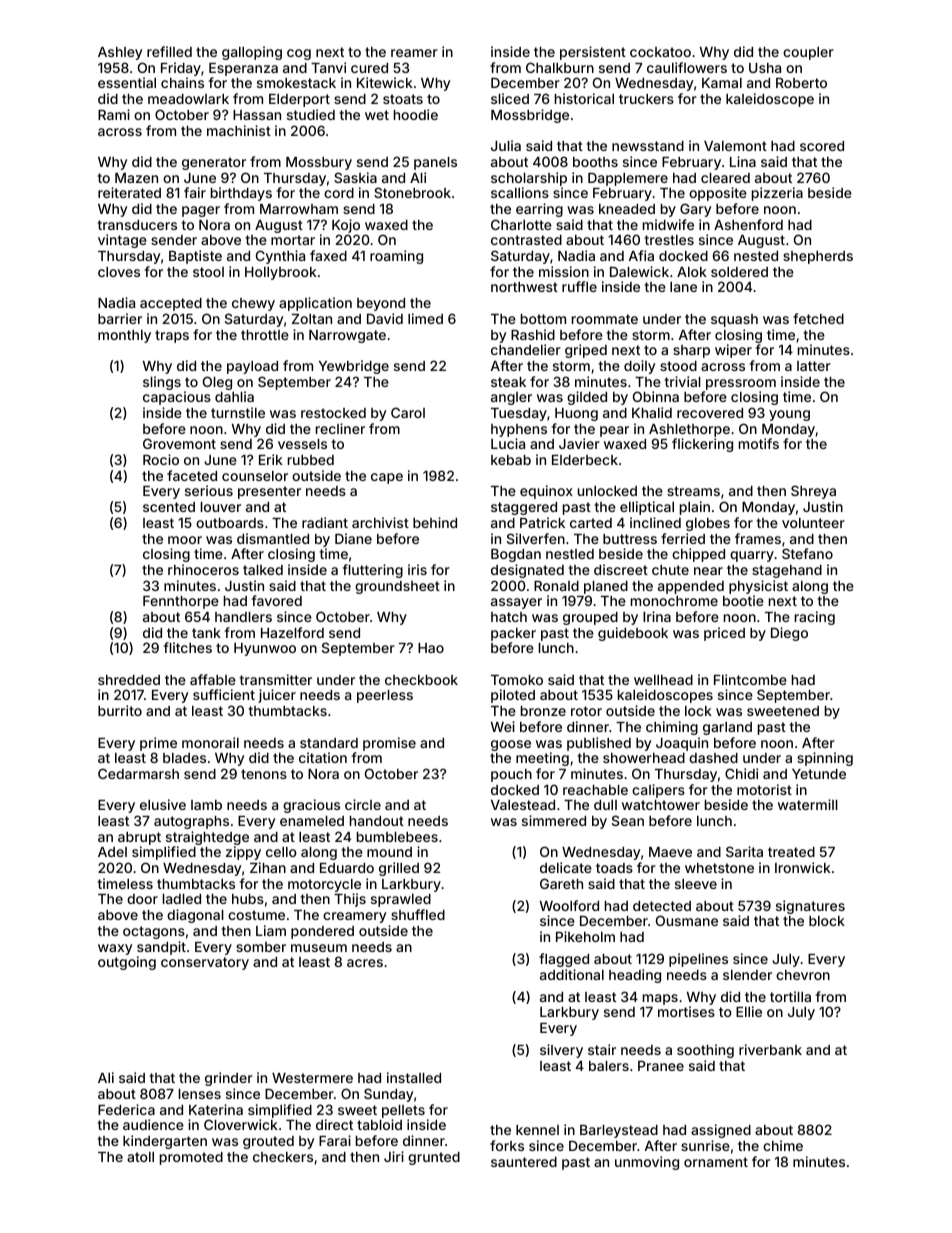  Describe the element at coordinates (724, 634) in the screenshot. I see `priced` at that location.
